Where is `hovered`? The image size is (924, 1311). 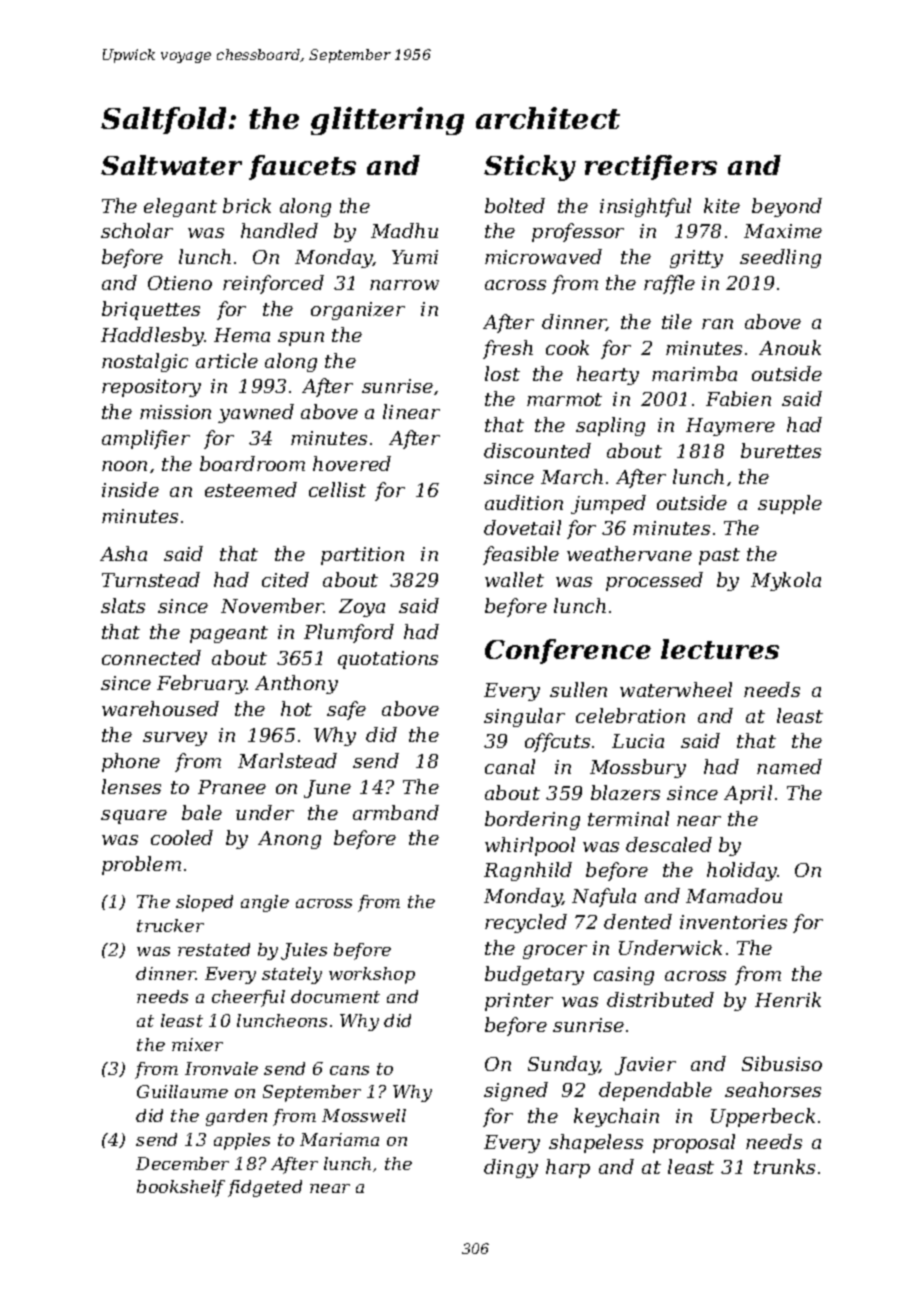
hovered is located at coordinates (352, 463).
